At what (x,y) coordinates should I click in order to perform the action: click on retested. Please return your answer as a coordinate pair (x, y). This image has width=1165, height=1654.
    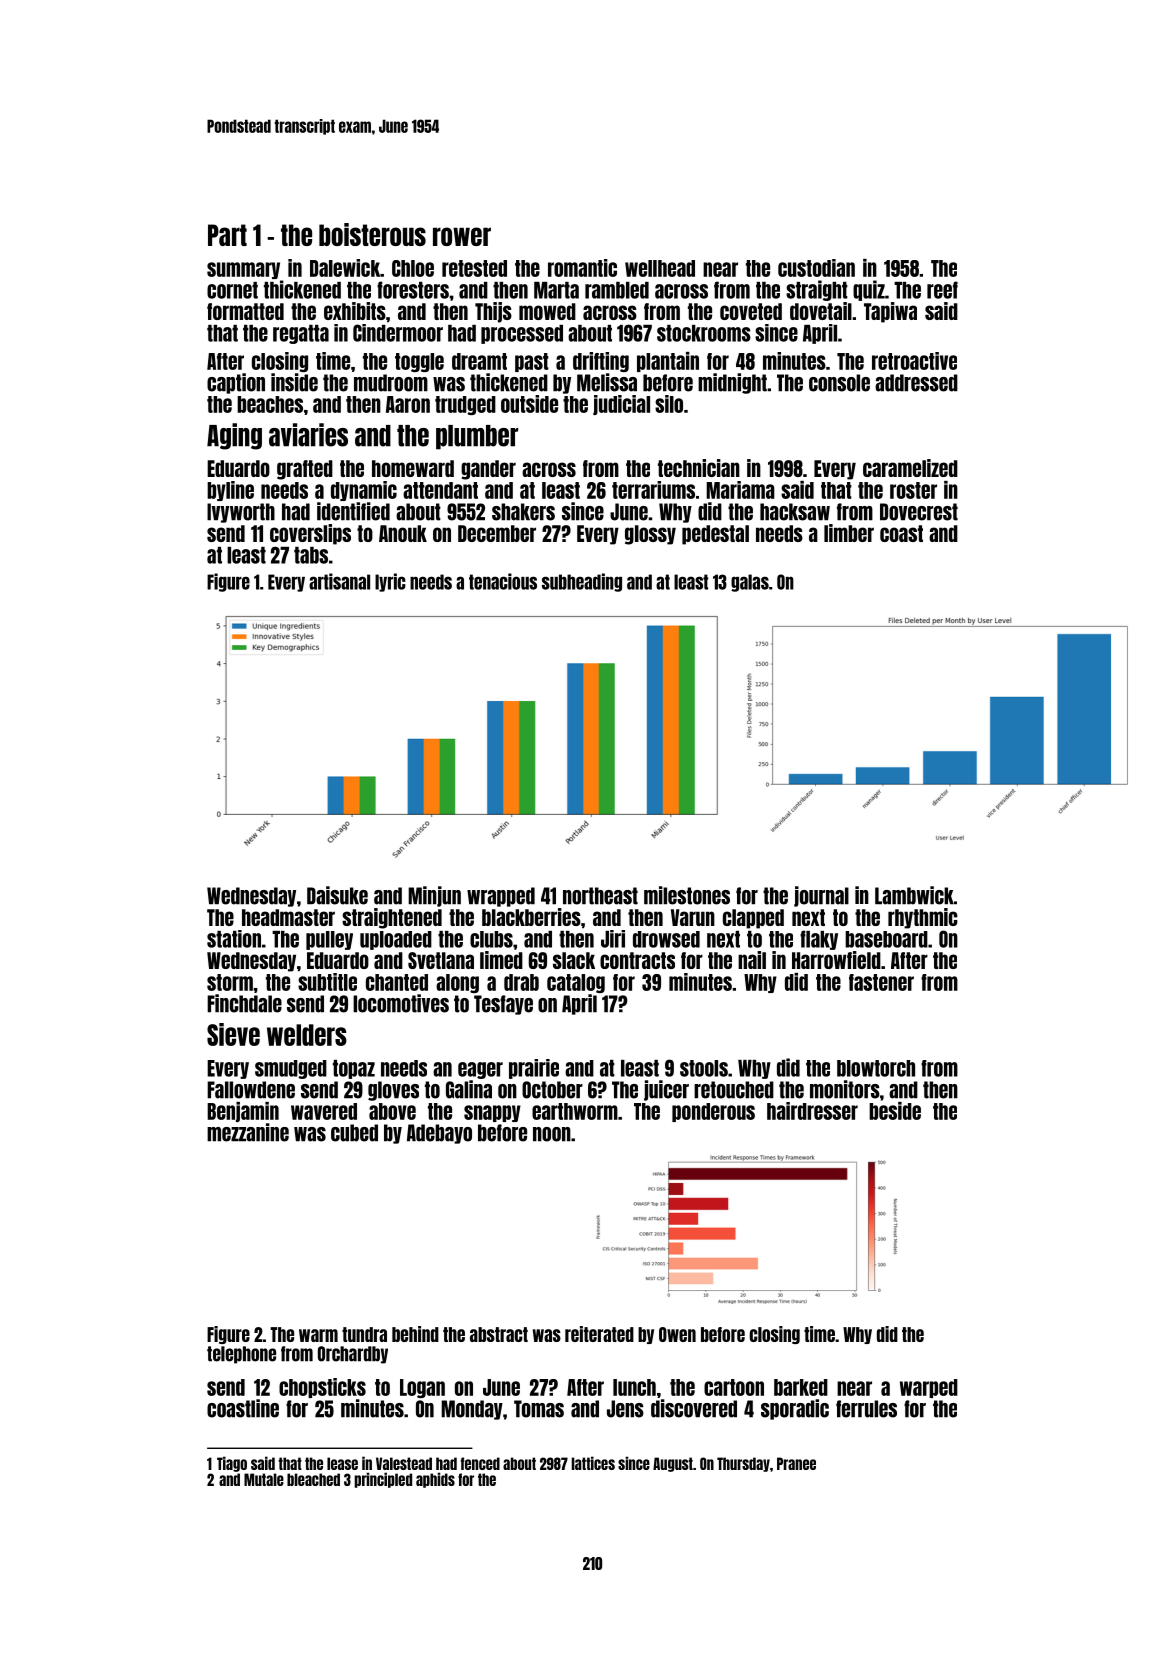
    Looking at the image, I should click on (474, 268).
